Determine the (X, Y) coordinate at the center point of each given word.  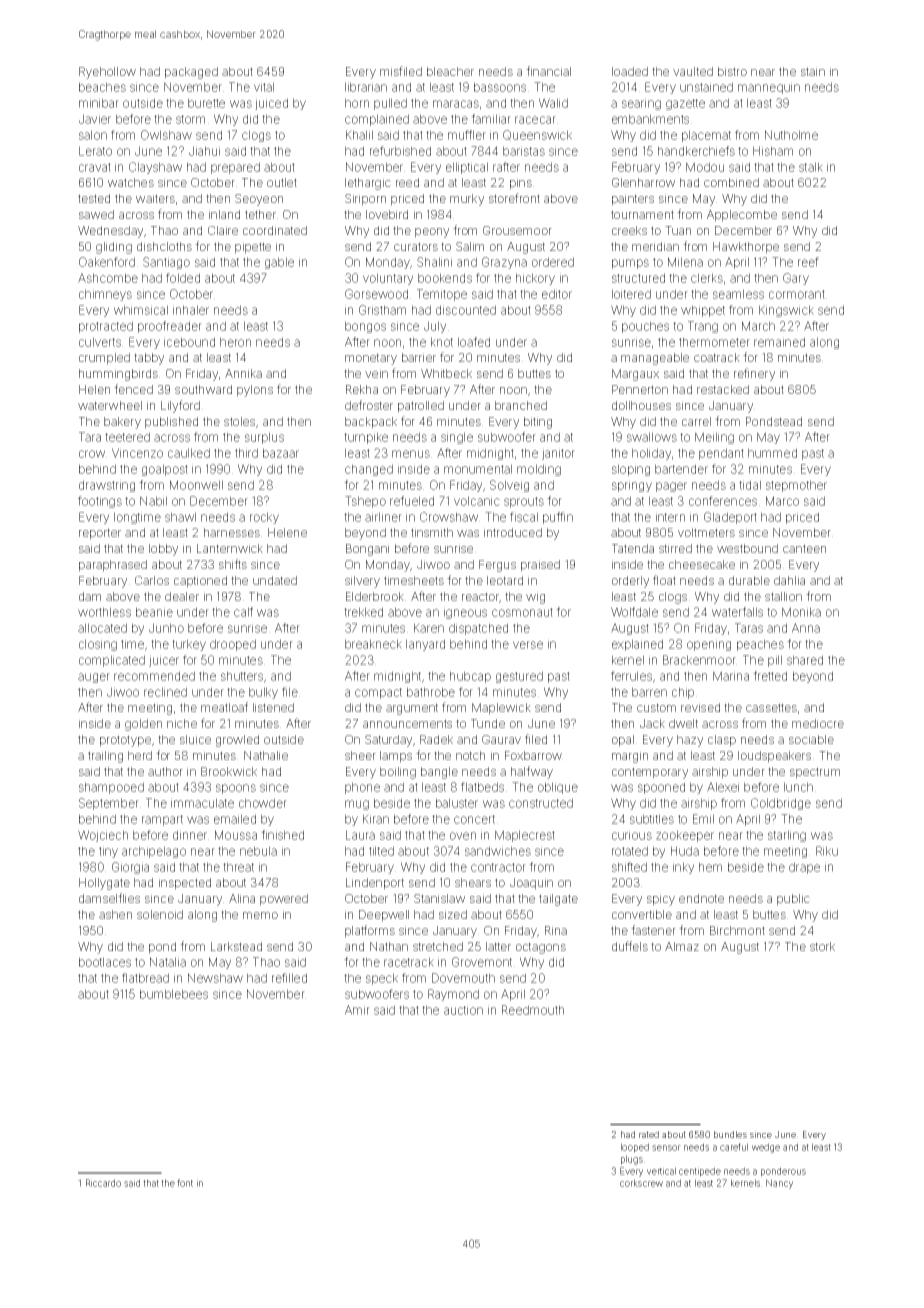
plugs (632, 1160)
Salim (470, 246)
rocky (264, 518)
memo (260, 915)
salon (93, 135)
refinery (754, 374)
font (185, 1183)
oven (463, 836)
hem (710, 867)
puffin (558, 518)
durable (749, 580)
